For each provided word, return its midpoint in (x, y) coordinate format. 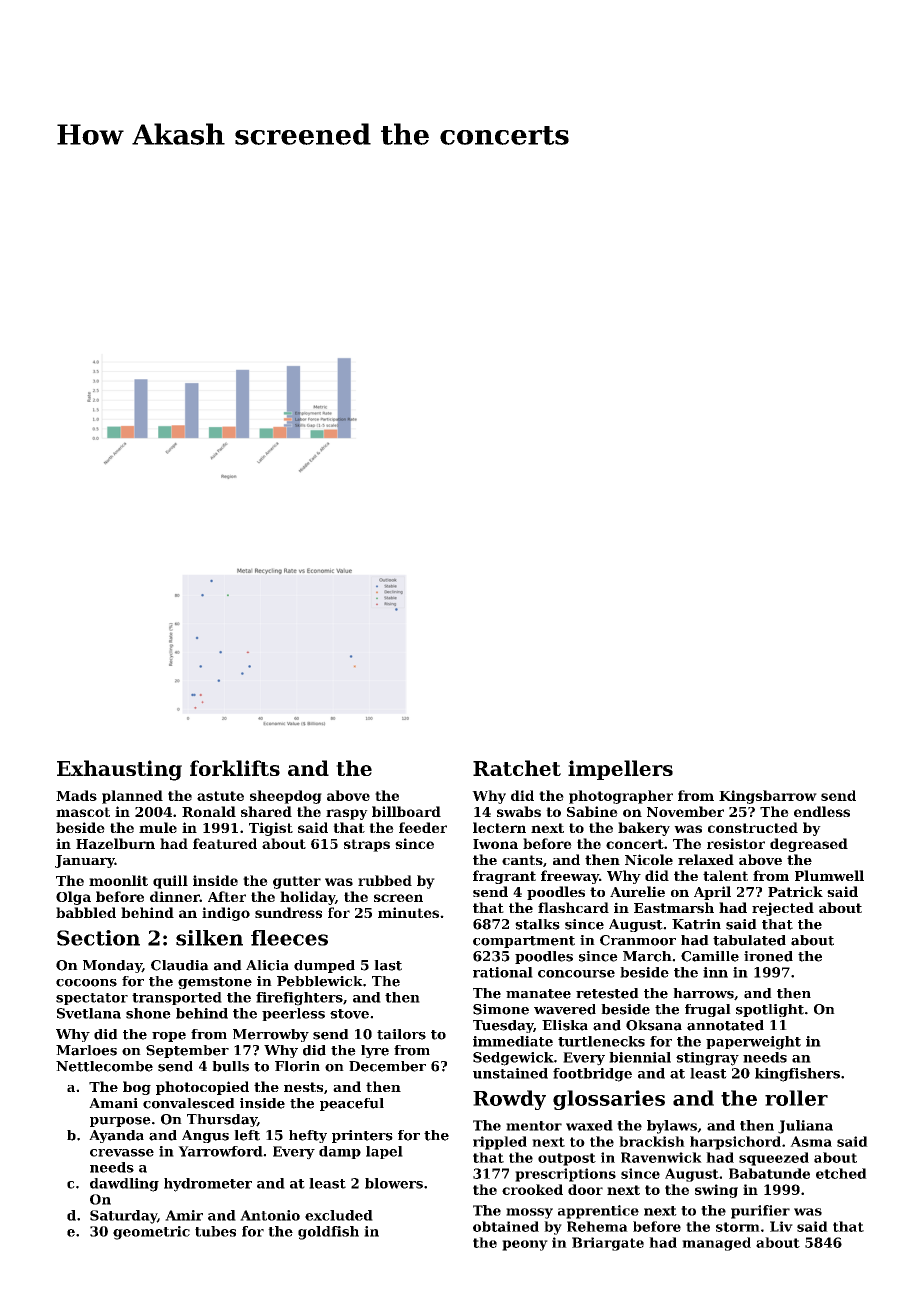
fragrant (504, 877)
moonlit (118, 880)
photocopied (202, 1088)
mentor (534, 1126)
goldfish (328, 1233)
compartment (524, 942)
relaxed (706, 859)
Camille (710, 956)
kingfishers (797, 1075)
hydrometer (208, 1185)
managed (716, 1244)
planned (132, 797)
